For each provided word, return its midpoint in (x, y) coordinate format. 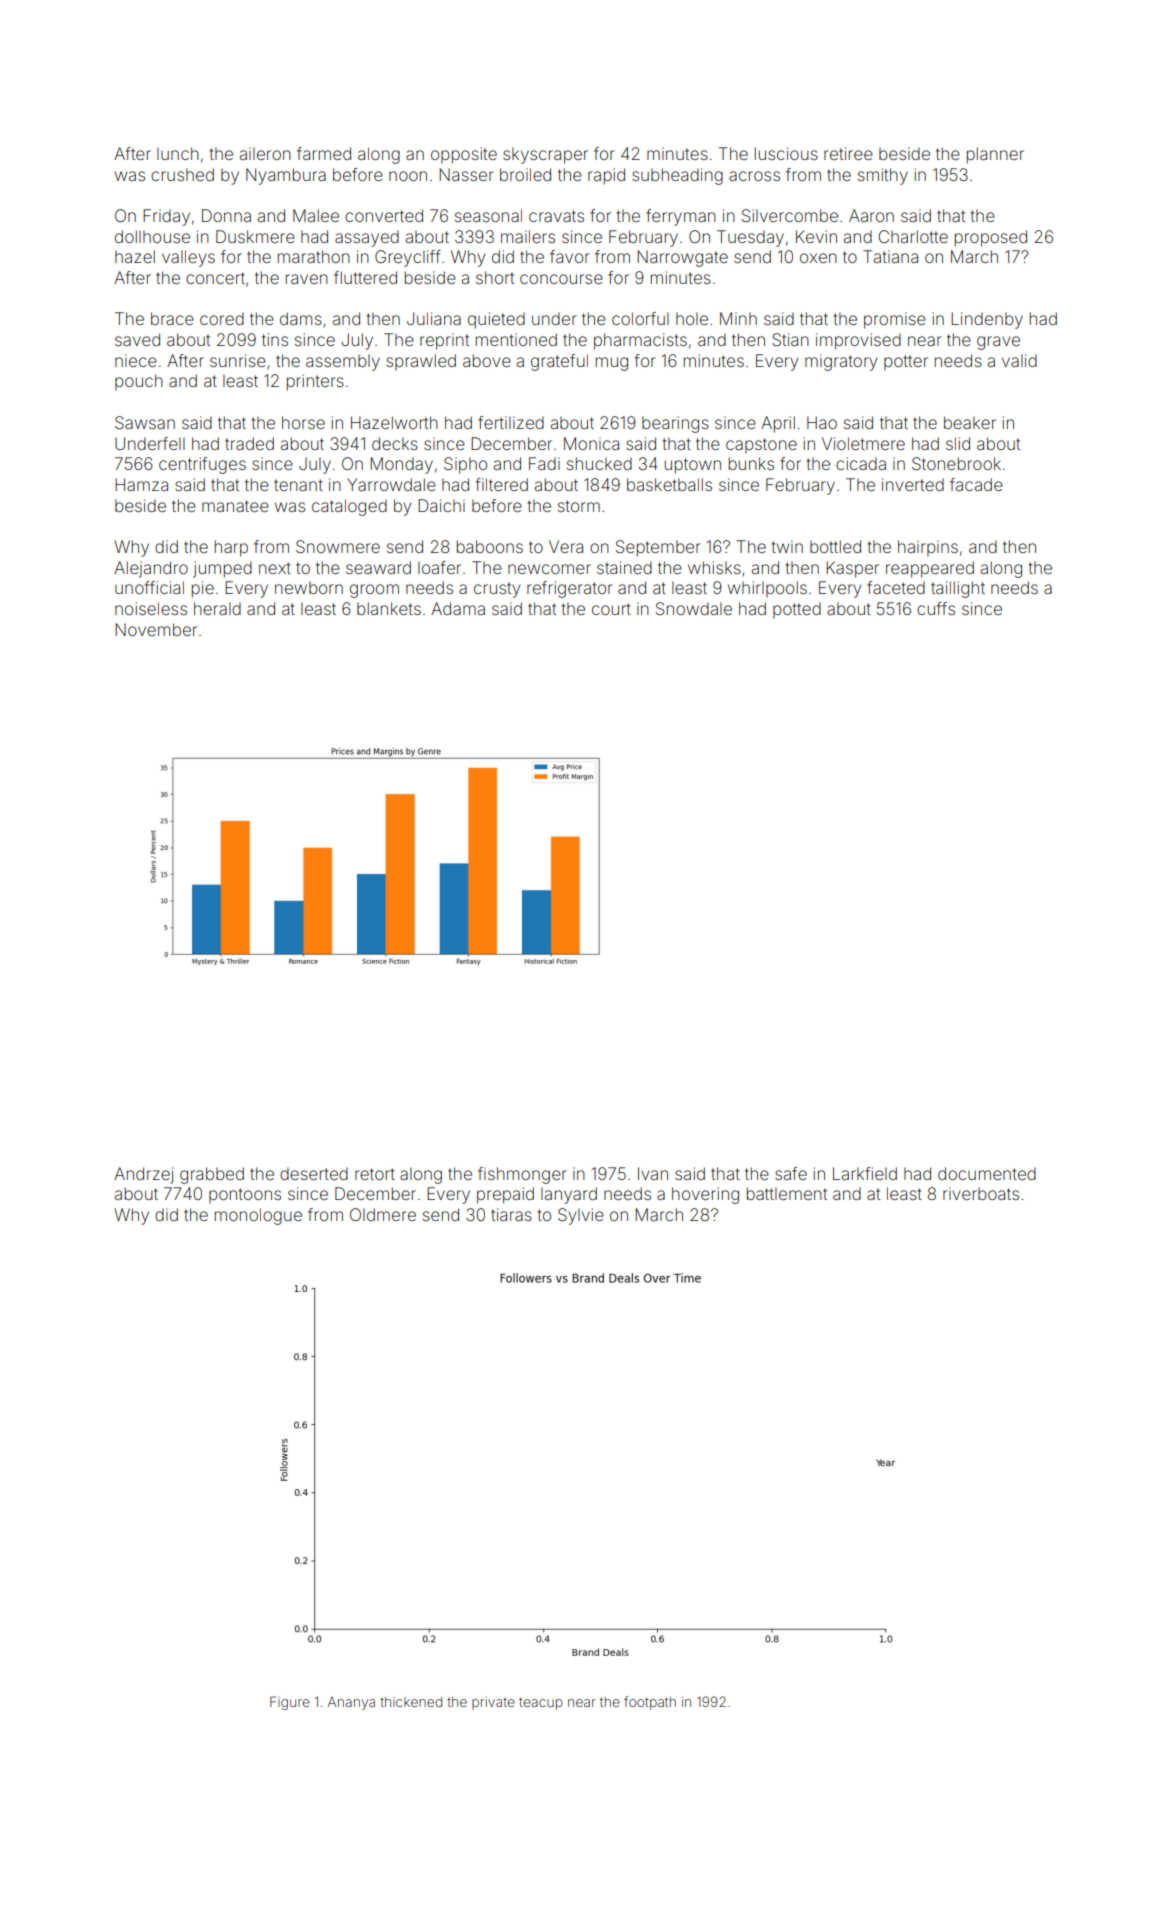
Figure (290, 1703)
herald (217, 608)
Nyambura (286, 176)
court (611, 609)
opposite (464, 155)
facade (976, 484)
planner (995, 155)
